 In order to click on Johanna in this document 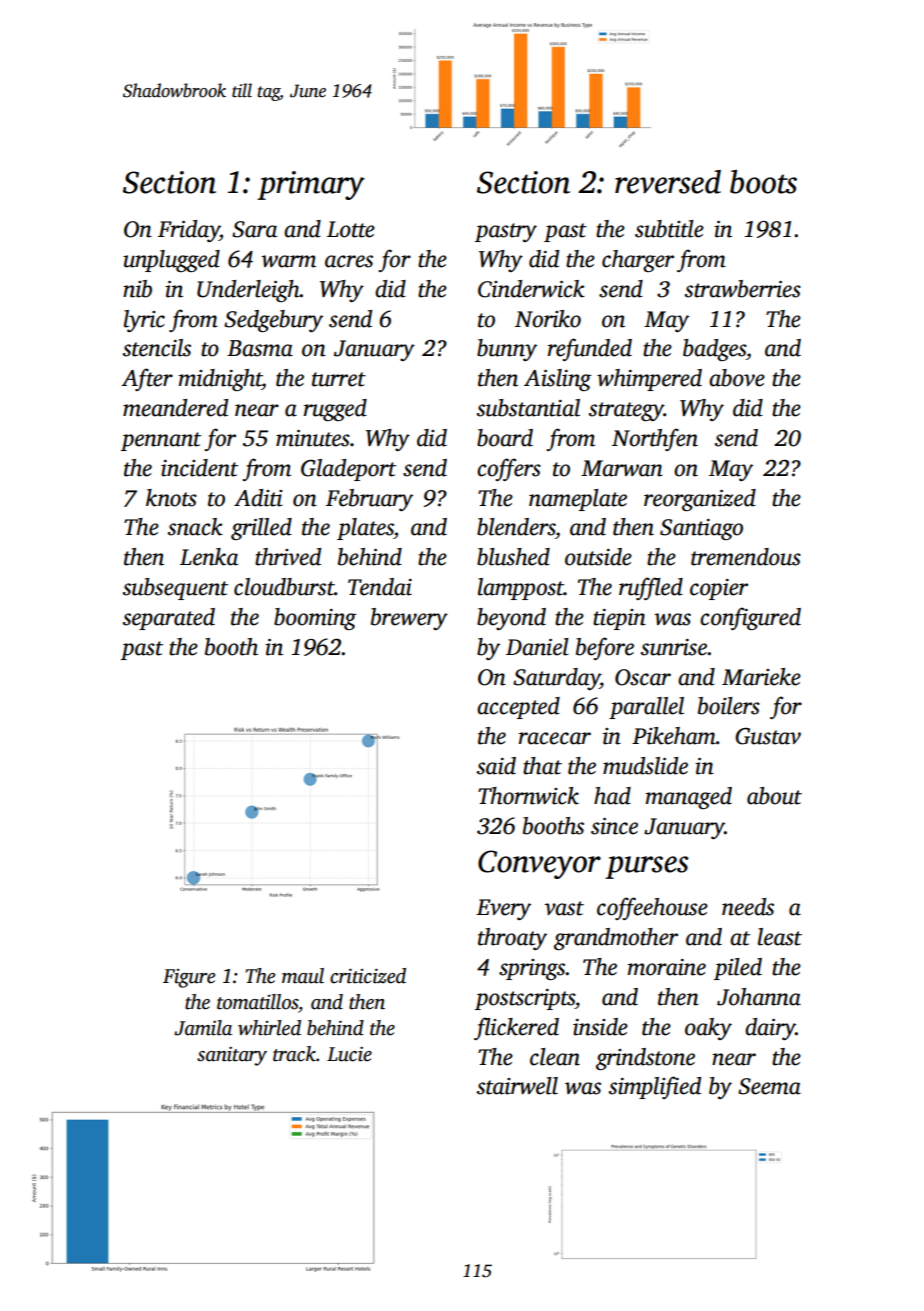, I will do `click(759, 997)`.
